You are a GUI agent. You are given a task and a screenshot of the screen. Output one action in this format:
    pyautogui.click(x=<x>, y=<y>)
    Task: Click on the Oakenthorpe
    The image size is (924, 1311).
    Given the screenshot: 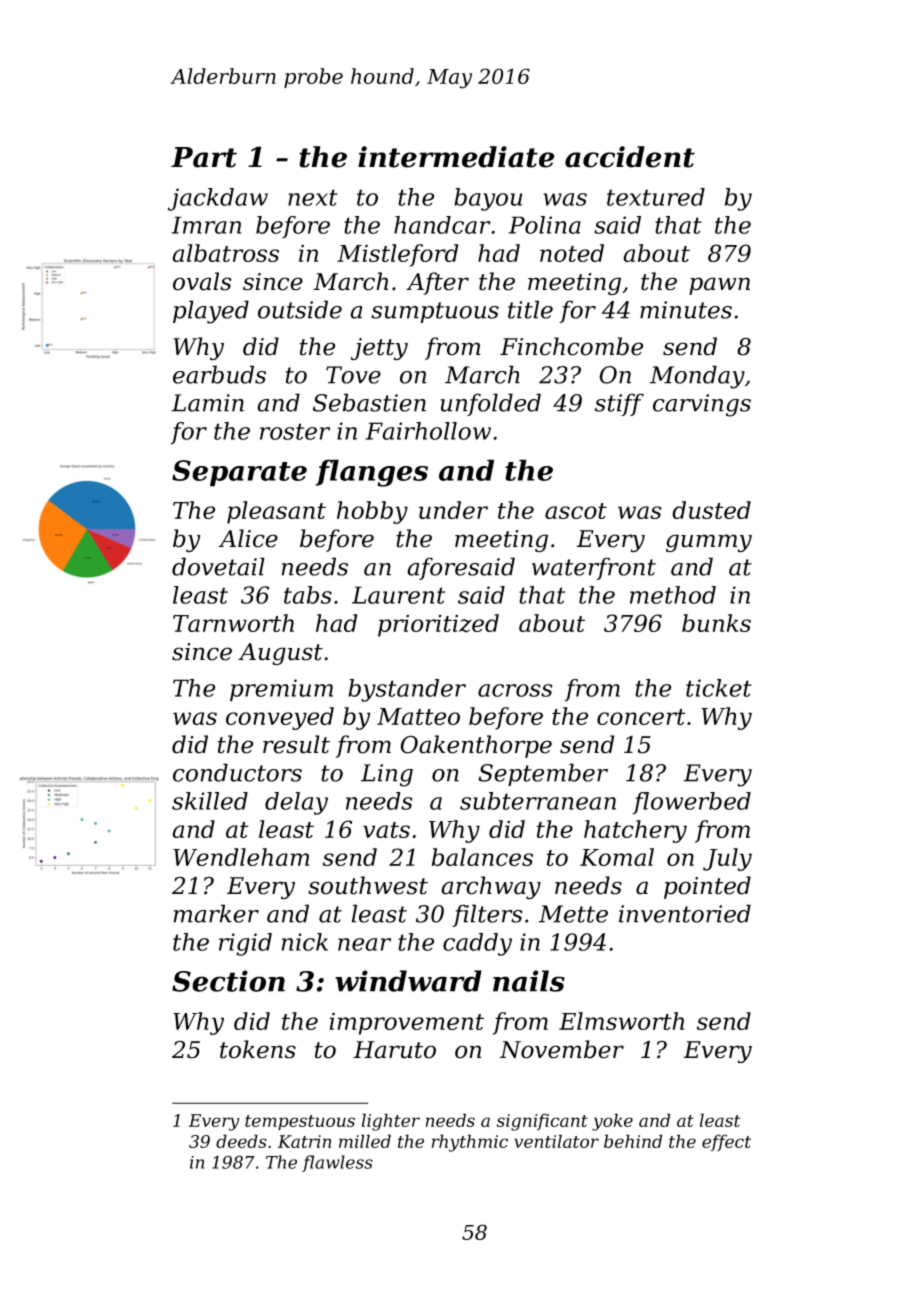 What is the action you would take?
    pyautogui.click(x=476, y=746)
